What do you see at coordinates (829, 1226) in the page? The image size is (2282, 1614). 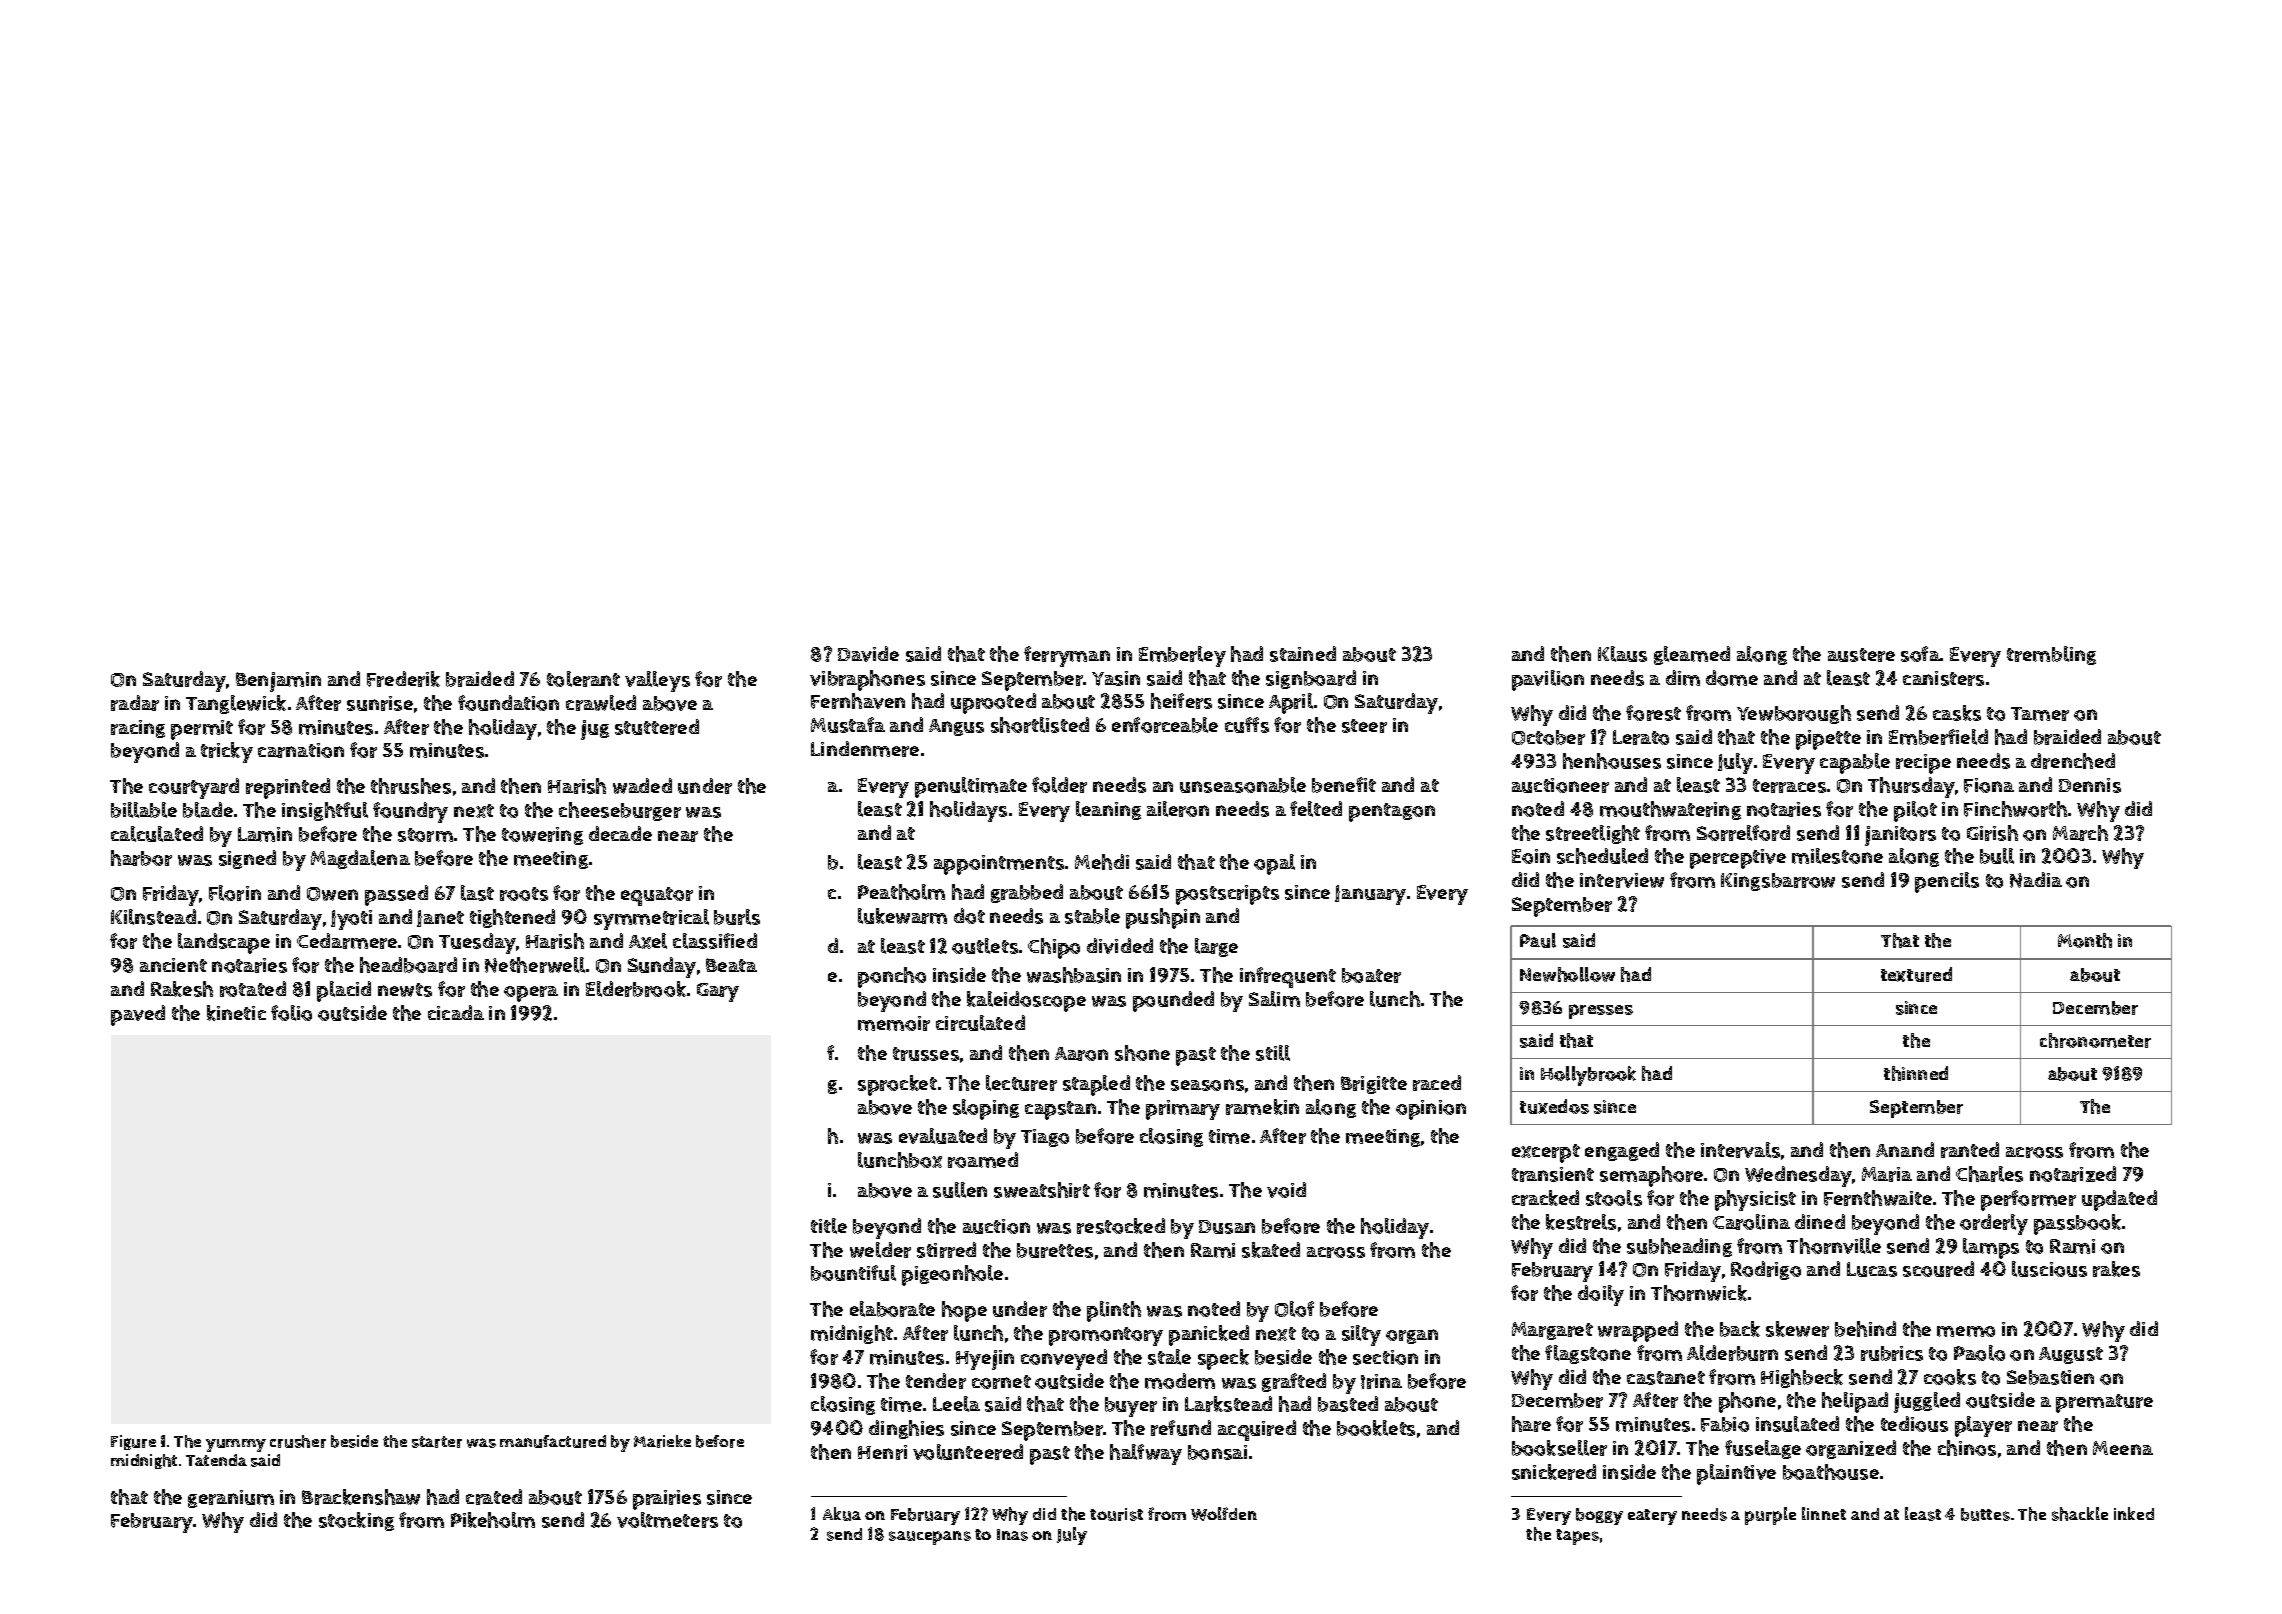 I see `title` at bounding box center [829, 1226].
